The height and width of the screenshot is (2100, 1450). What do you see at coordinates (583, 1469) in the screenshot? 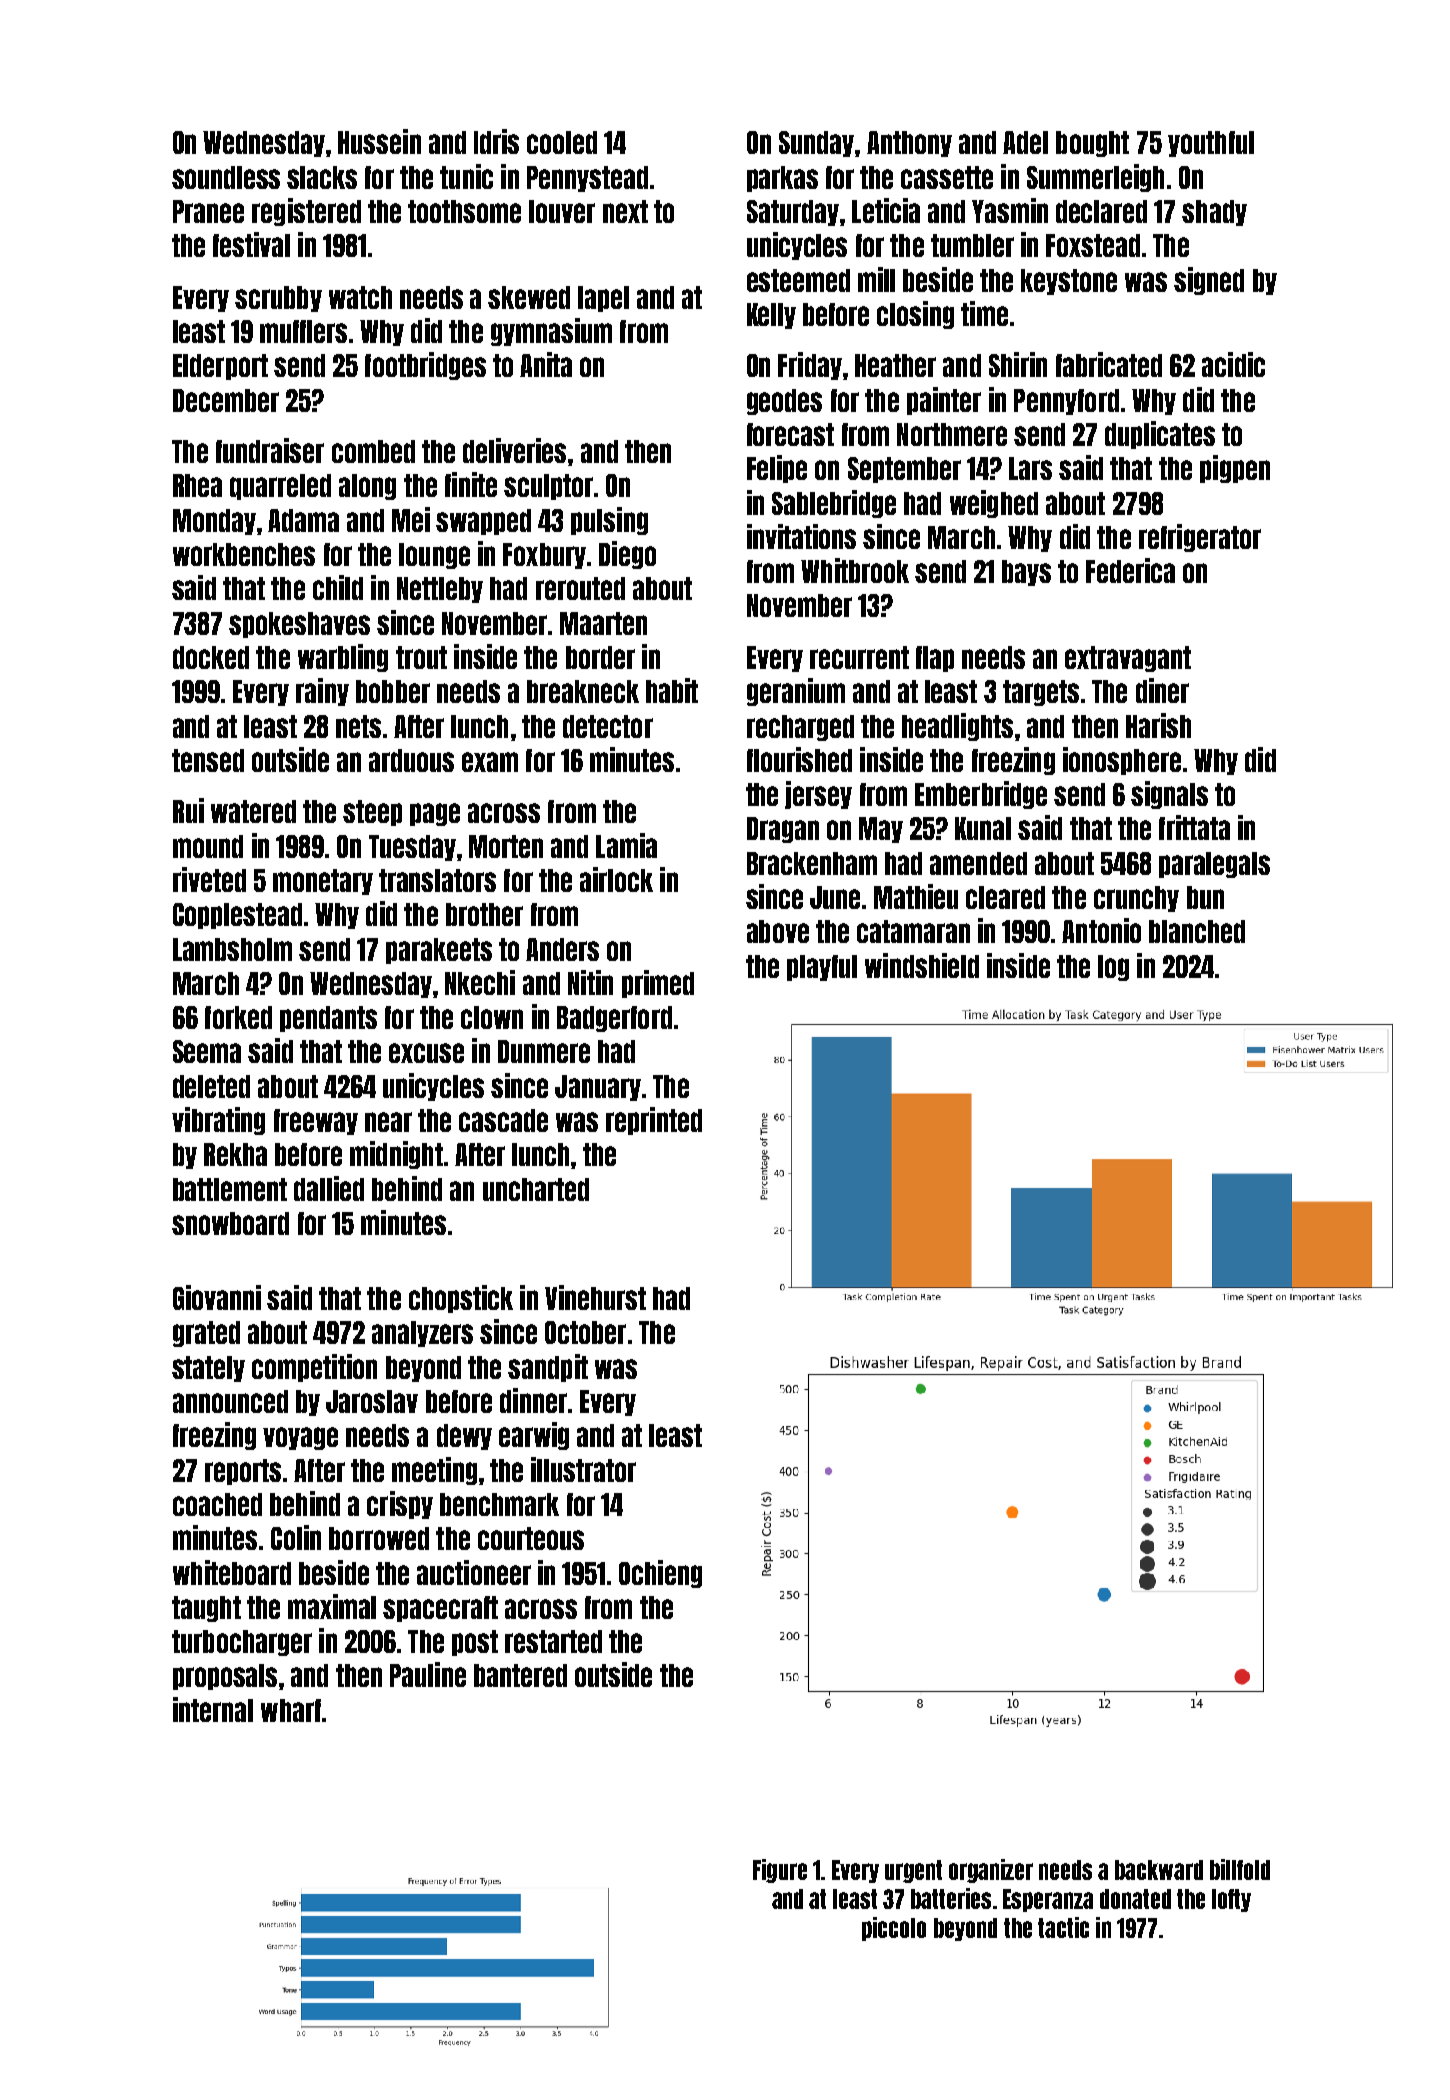
I see `illustrator` at bounding box center [583, 1469].
